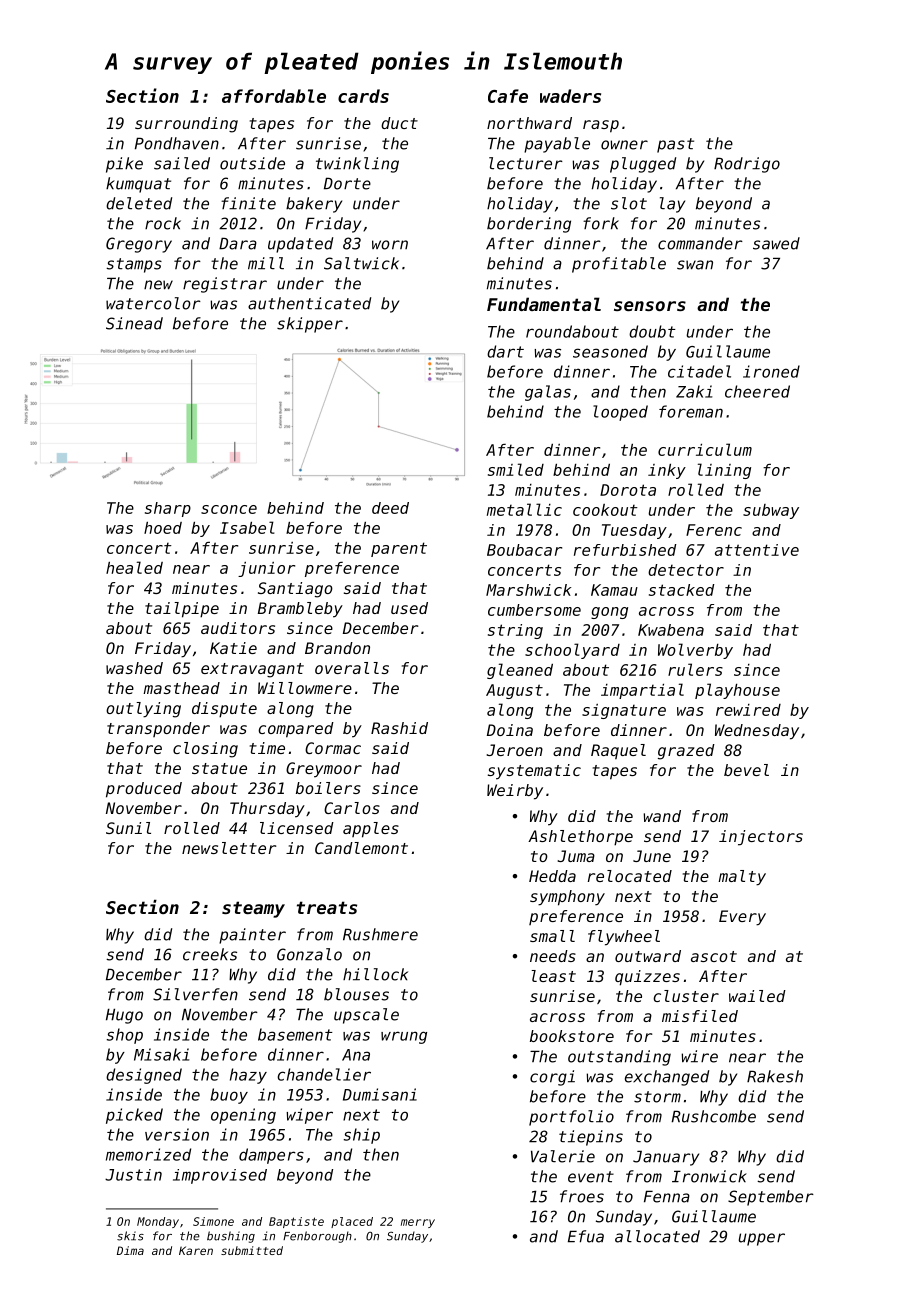 This screenshot has height=1314, width=924. What do you see at coordinates (505, 351) in the screenshot?
I see `dart` at bounding box center [505, 351].
